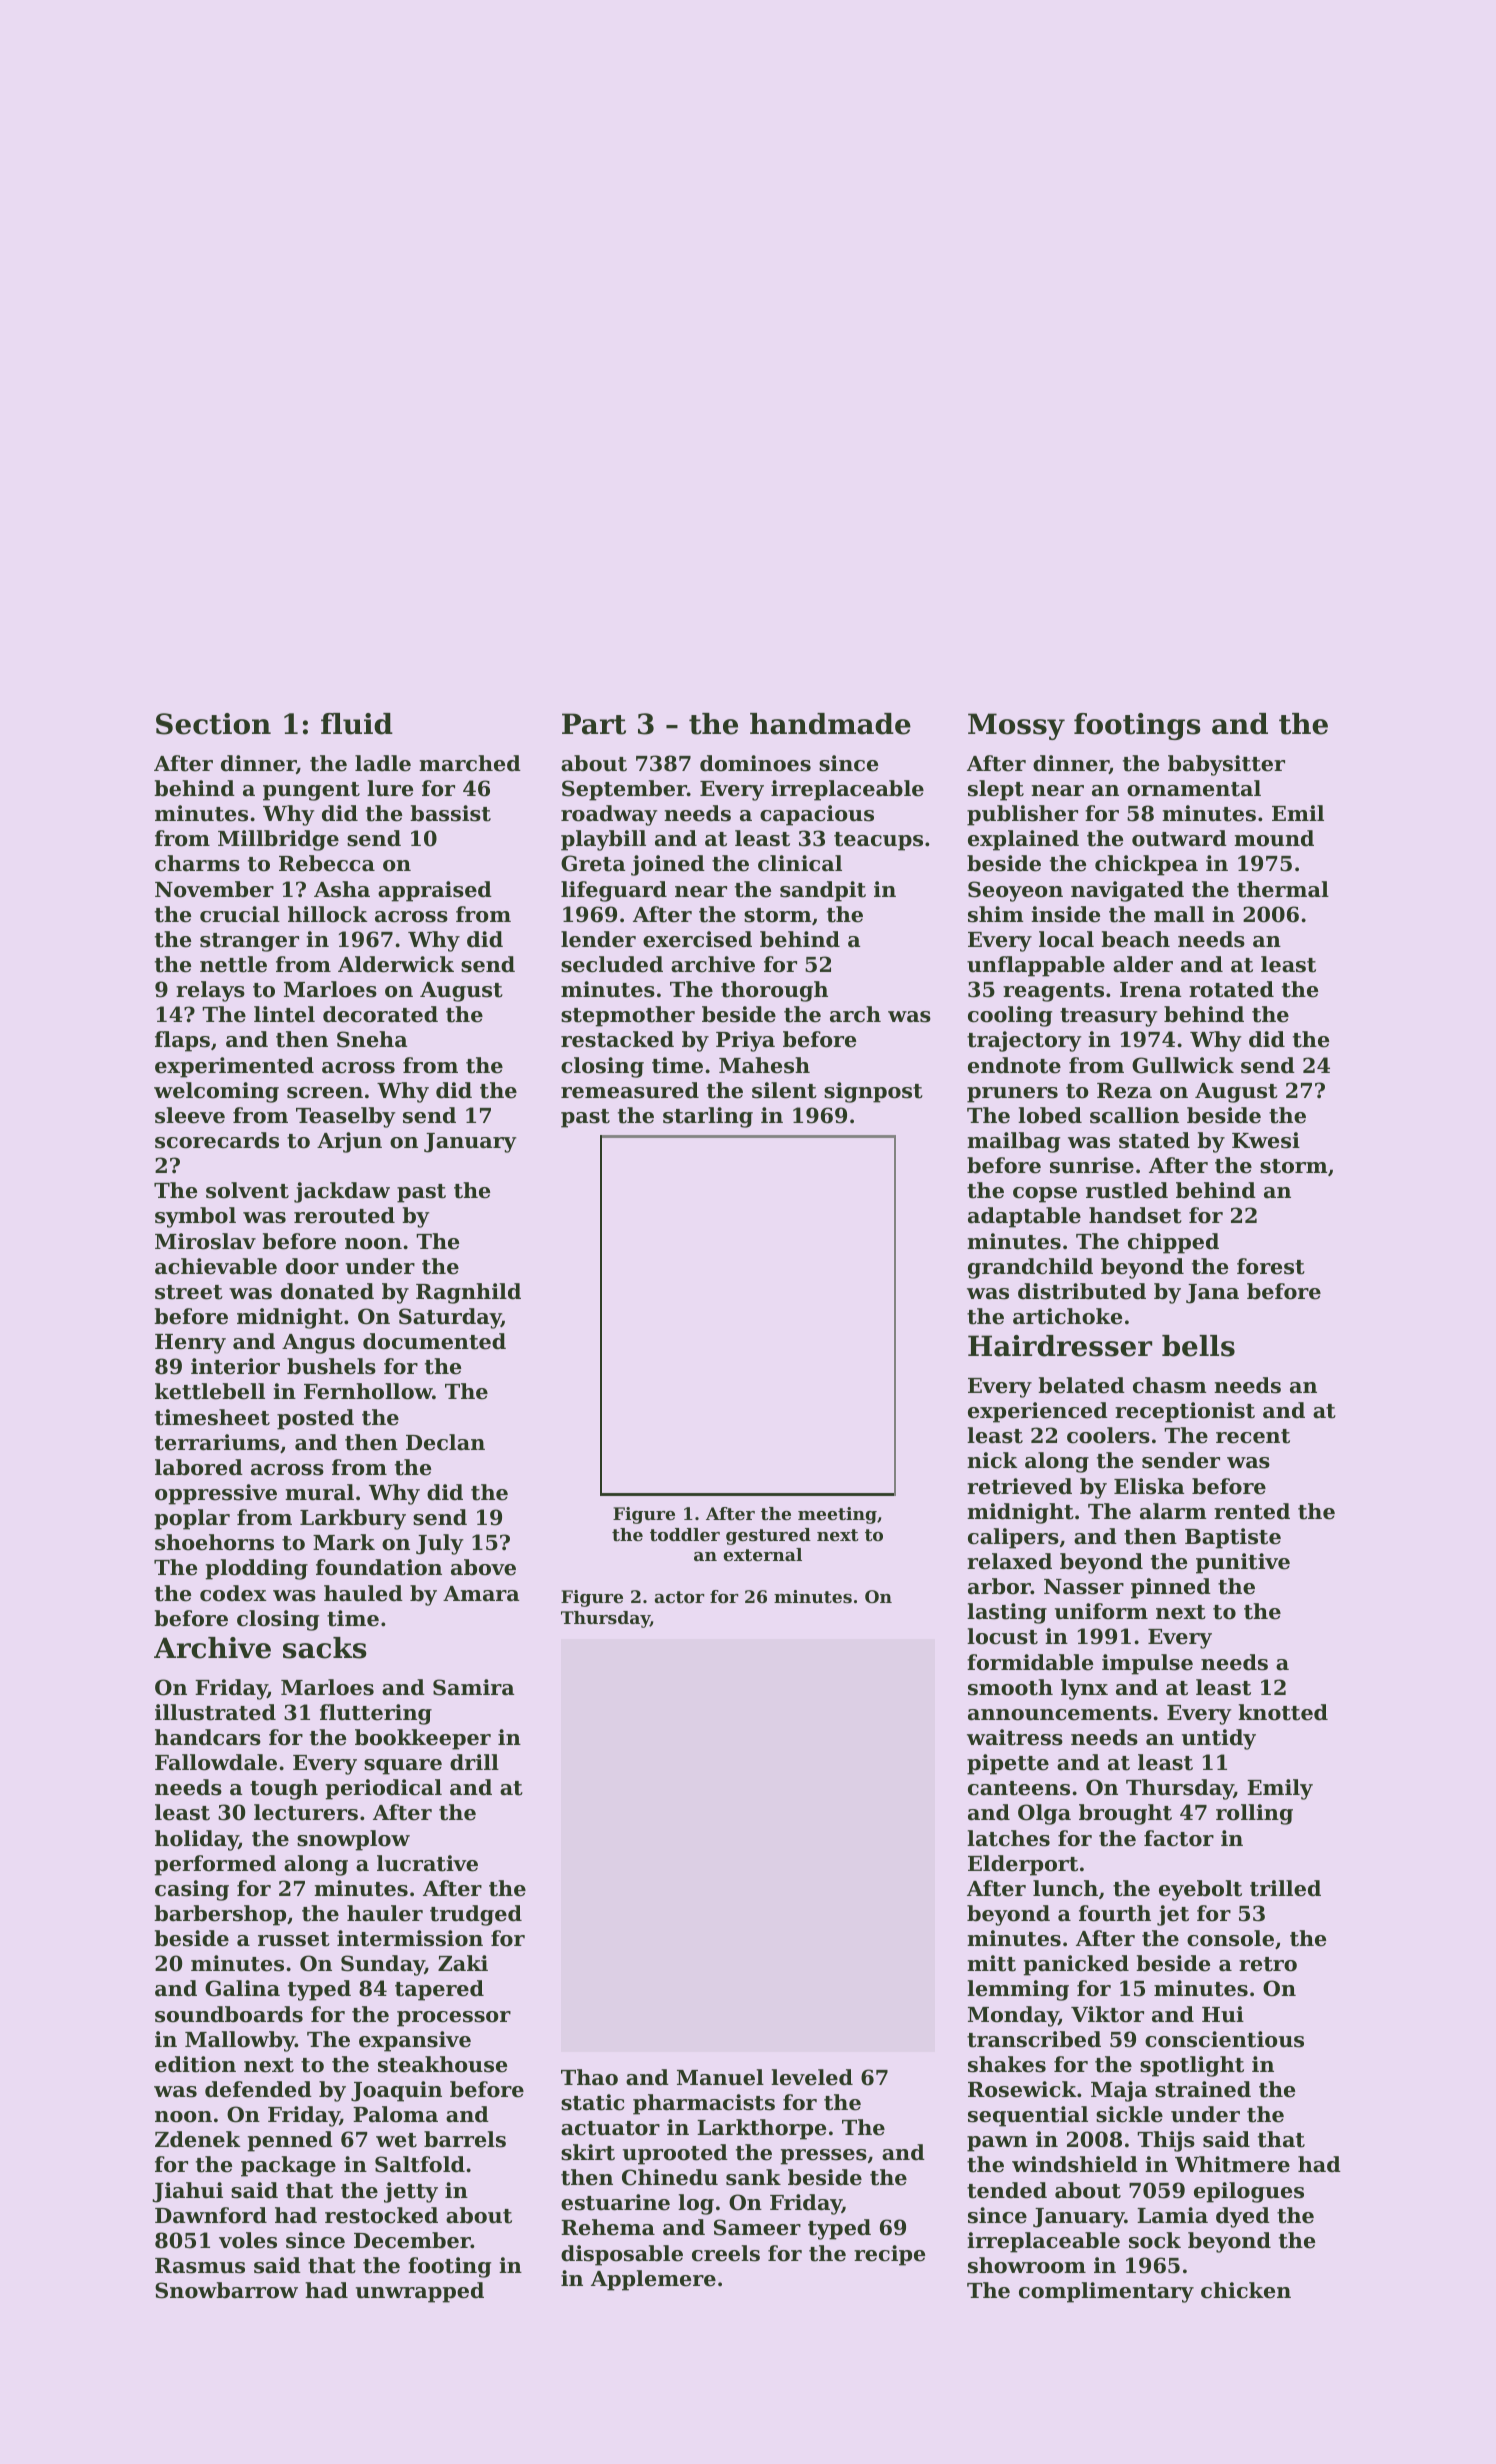 The height and width of the page is (2464, 1496). What do you see at coordinates (216, 1092) in the page?
I see `welcoming` at bounding box center [216, 1092].
